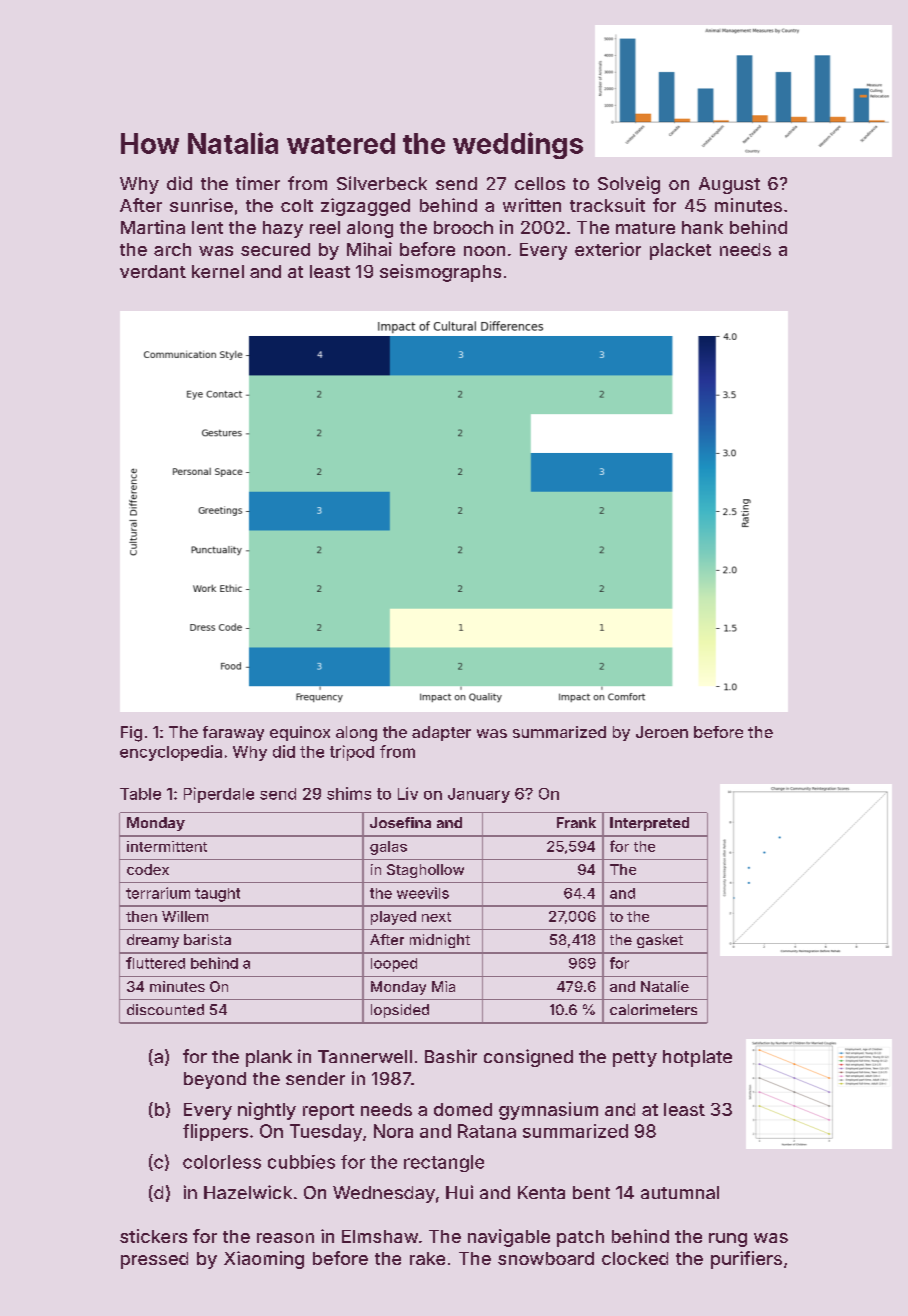  I want to click on consigned, so click(528, 1058).
